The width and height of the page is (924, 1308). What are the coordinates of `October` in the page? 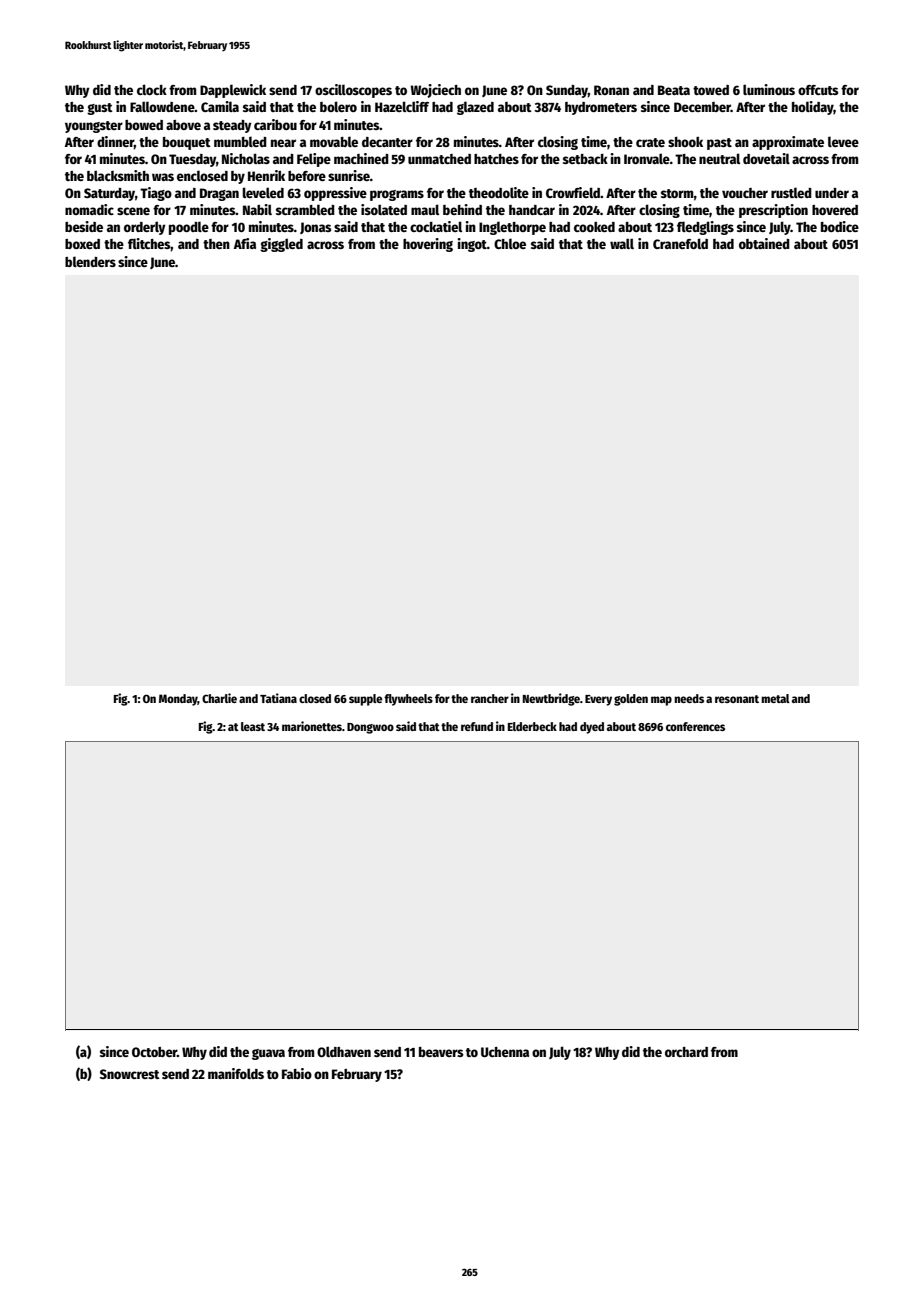 It's located at (154, 1052).
